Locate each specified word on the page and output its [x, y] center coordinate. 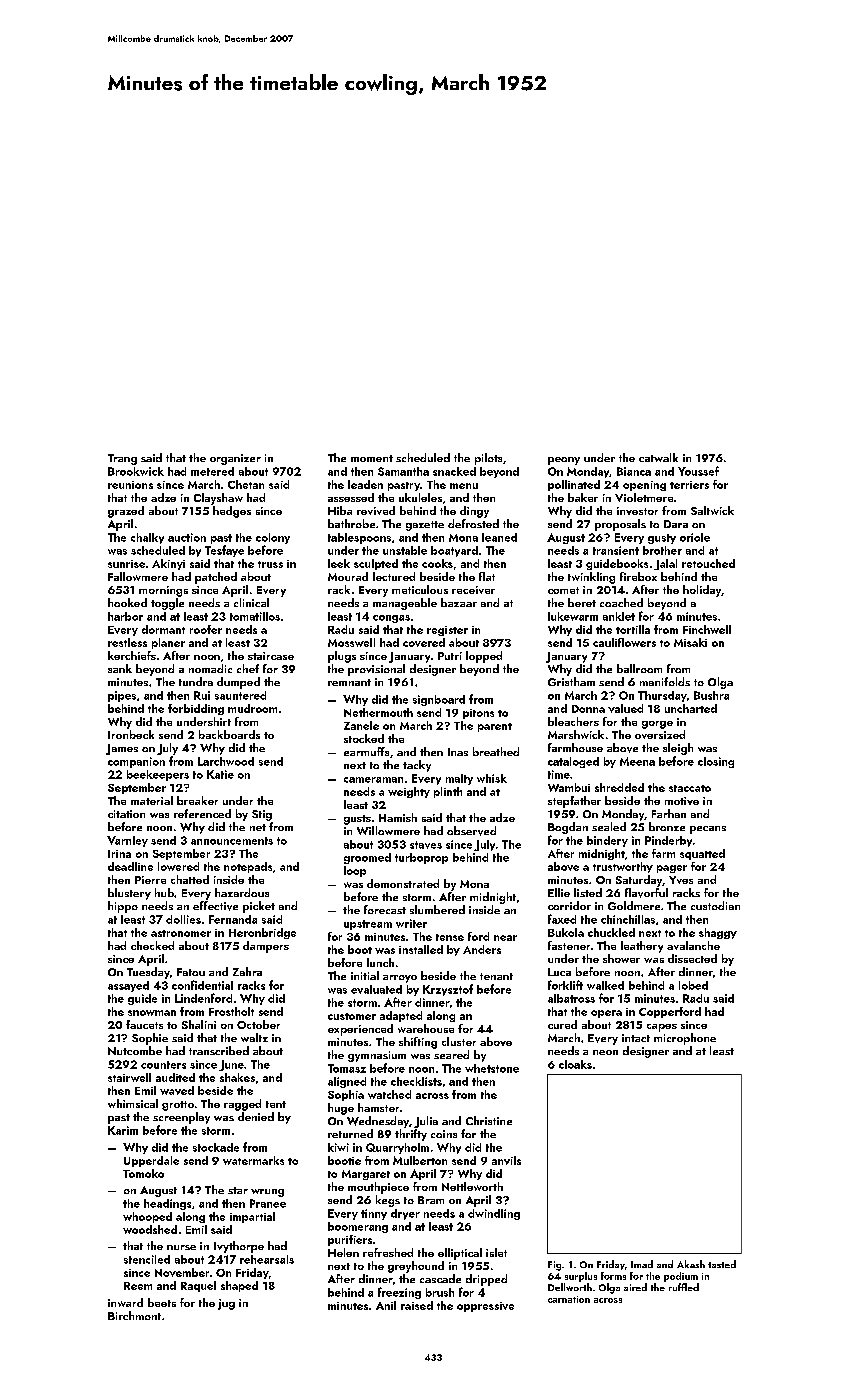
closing [716, 762]
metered [212, 471]
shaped [239, 1286]
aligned [347, 1082]
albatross [571, 998]
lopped [484, 657]
